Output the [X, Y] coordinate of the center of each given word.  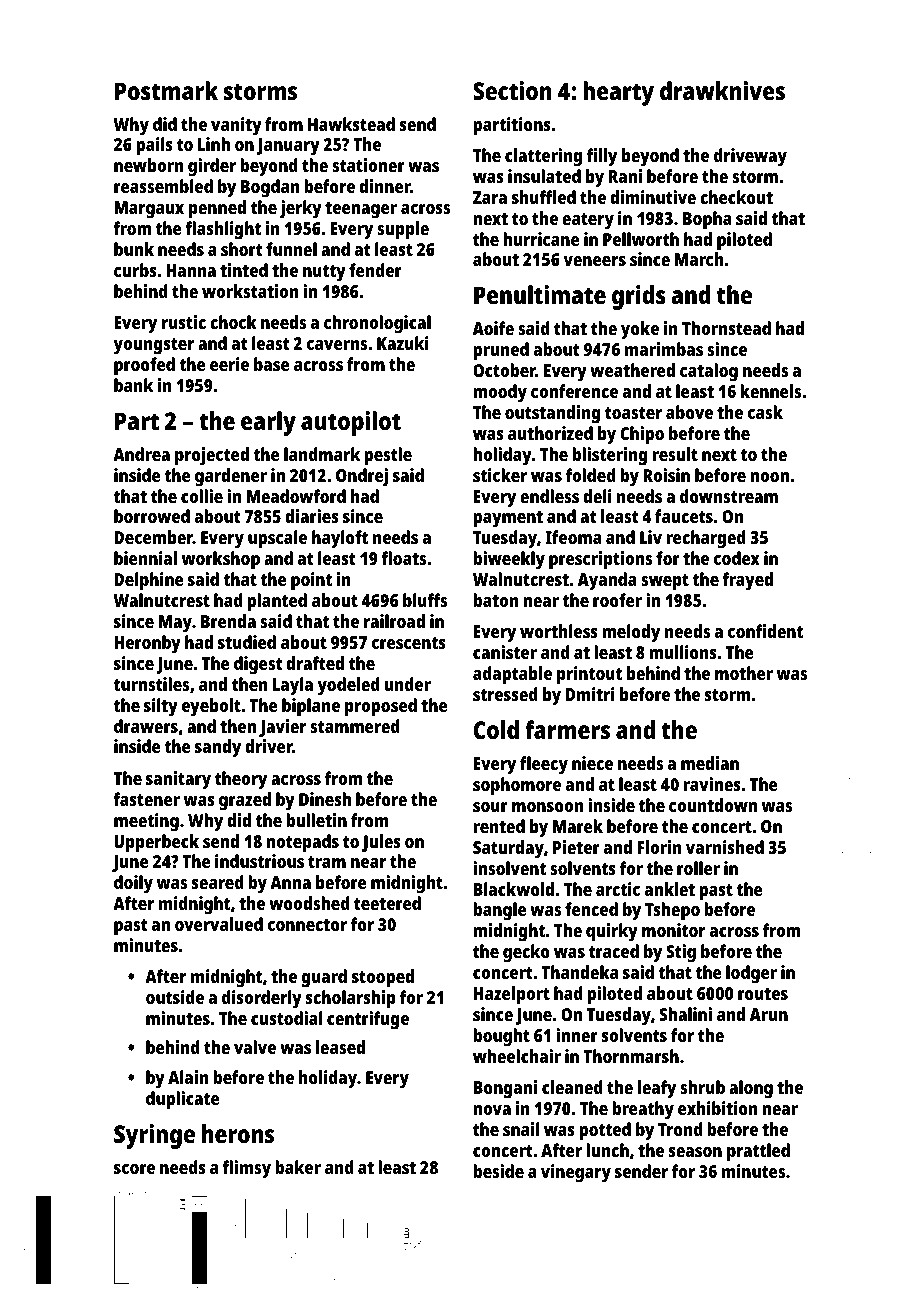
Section [512, 90]
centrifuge [368, 1020]
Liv [651, 537]
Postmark [166, 90]
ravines [712, 784]
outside [175, 997]
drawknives [722, 90]
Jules [381, 843]
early [268, 423]
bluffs [425, 600]
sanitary [178, 780]
